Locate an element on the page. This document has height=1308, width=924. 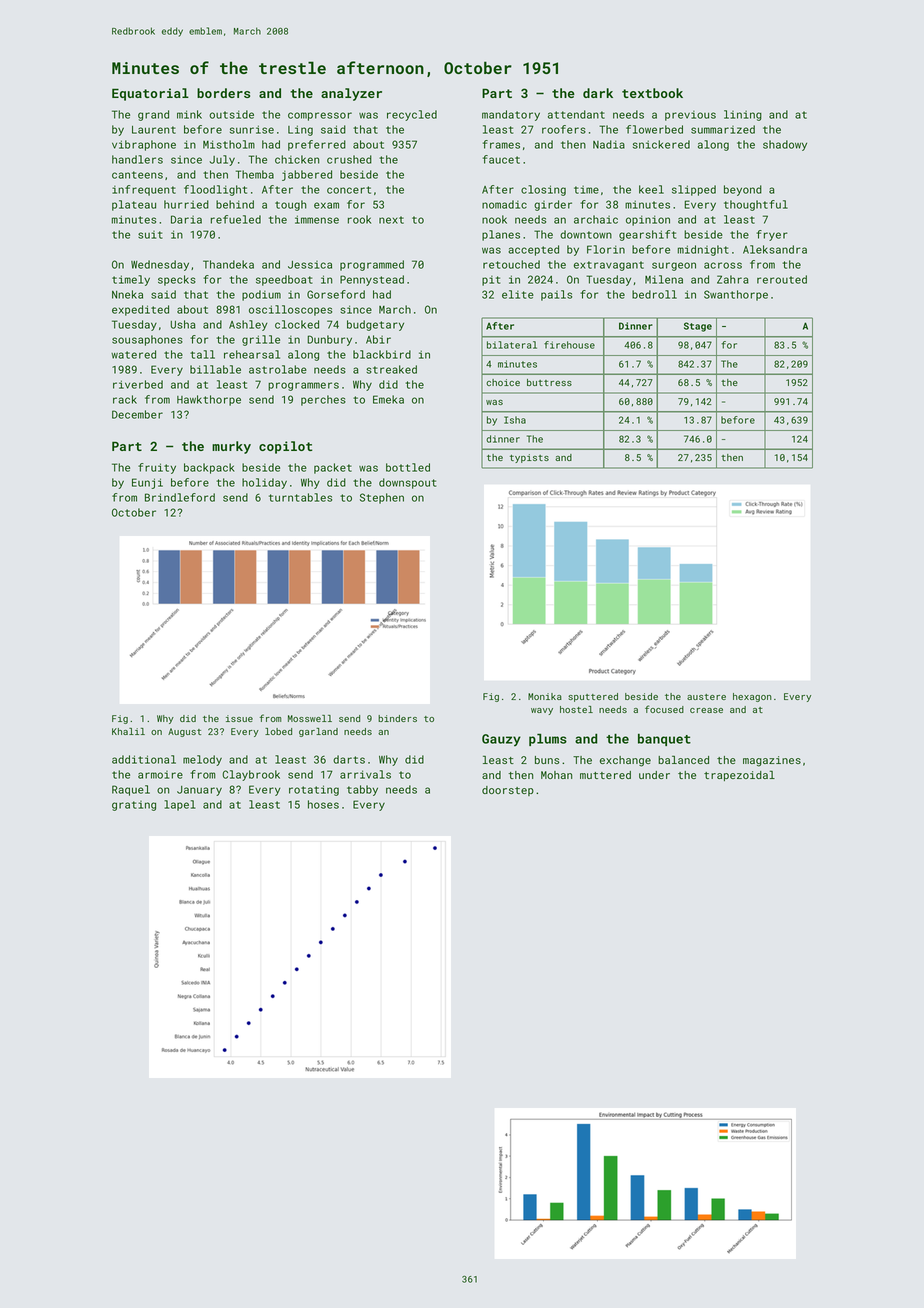
clocked is located at coordinates (297, 324).
